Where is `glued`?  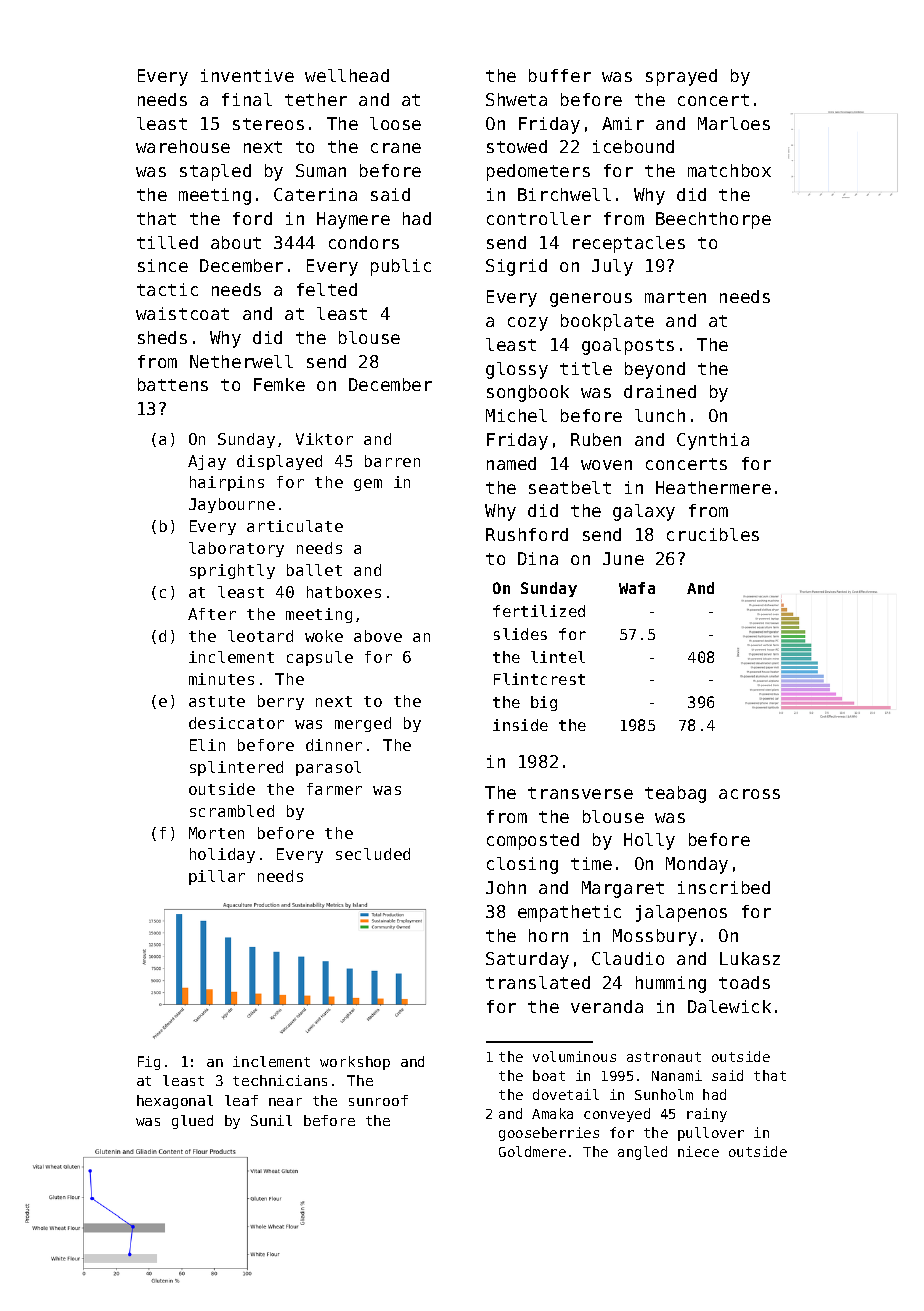
glued is located at coordinates (192, 1122).
